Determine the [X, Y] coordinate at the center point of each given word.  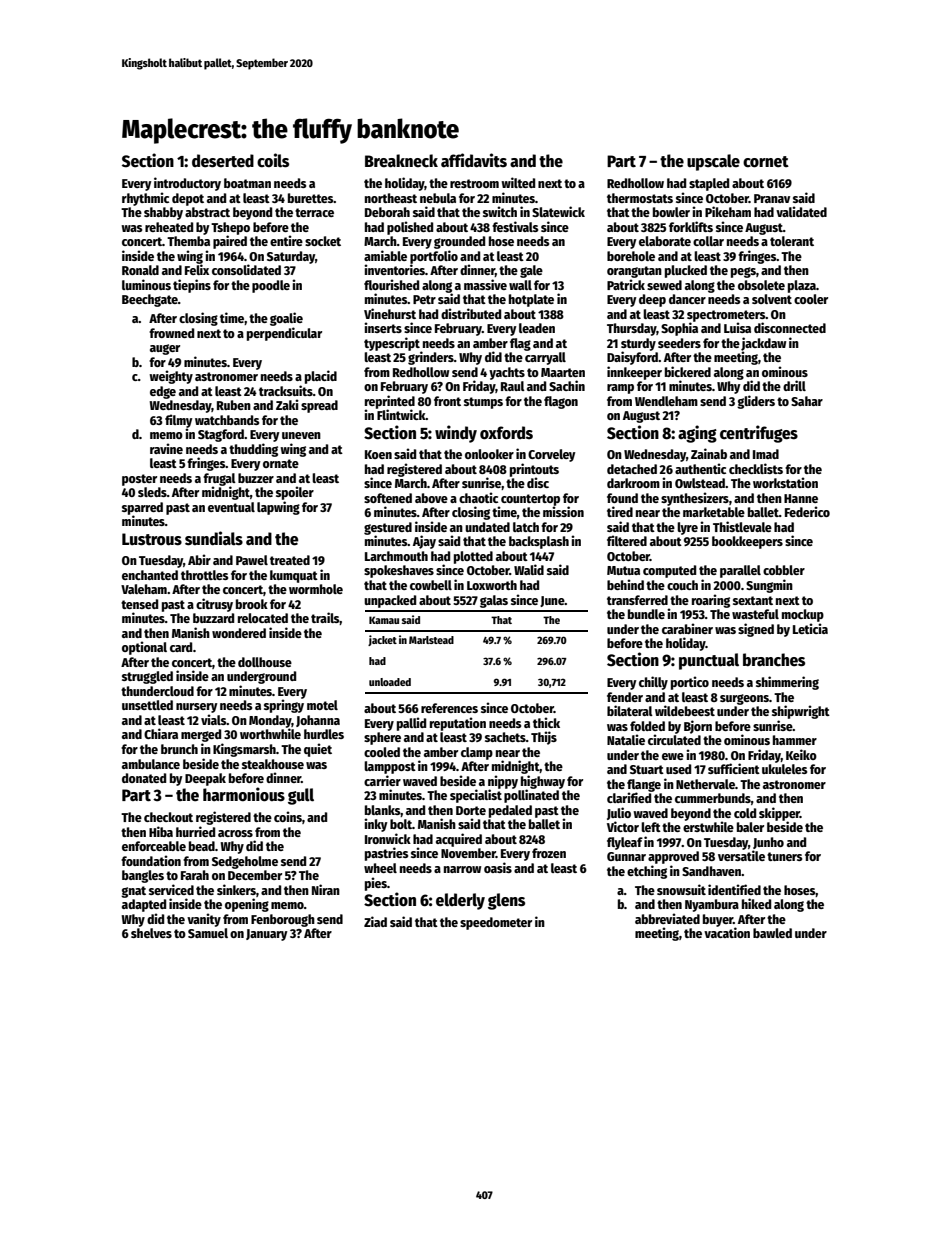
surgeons [744, 699]
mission [563, 511]
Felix [197, 269]
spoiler [295, 493]
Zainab [709, 453]
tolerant [792, 241]
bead [202, 846]
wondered [239, 633]
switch [500, 211]
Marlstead [431, 640]
